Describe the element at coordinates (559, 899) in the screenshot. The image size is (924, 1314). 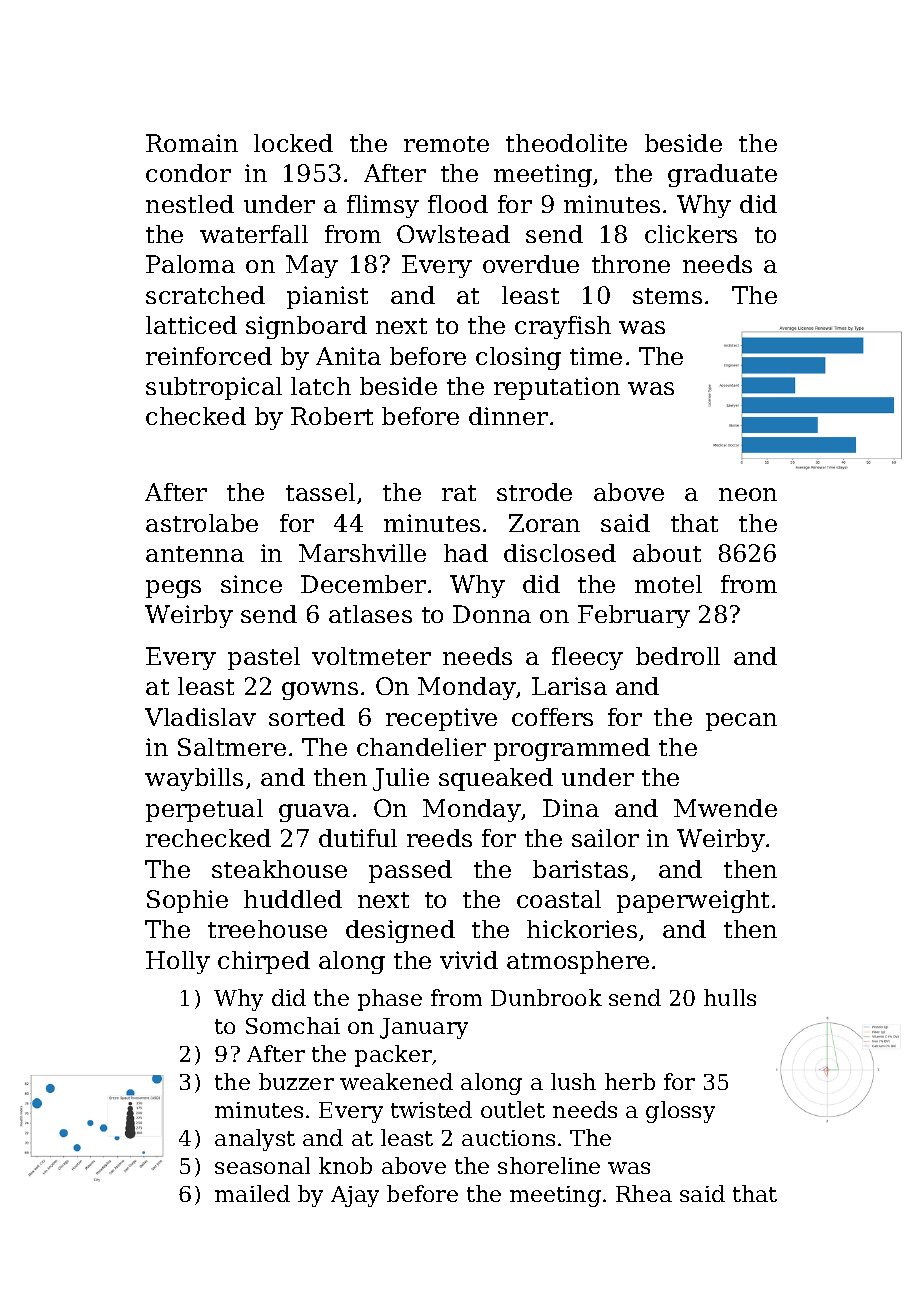
I see `coastal` at that location.
